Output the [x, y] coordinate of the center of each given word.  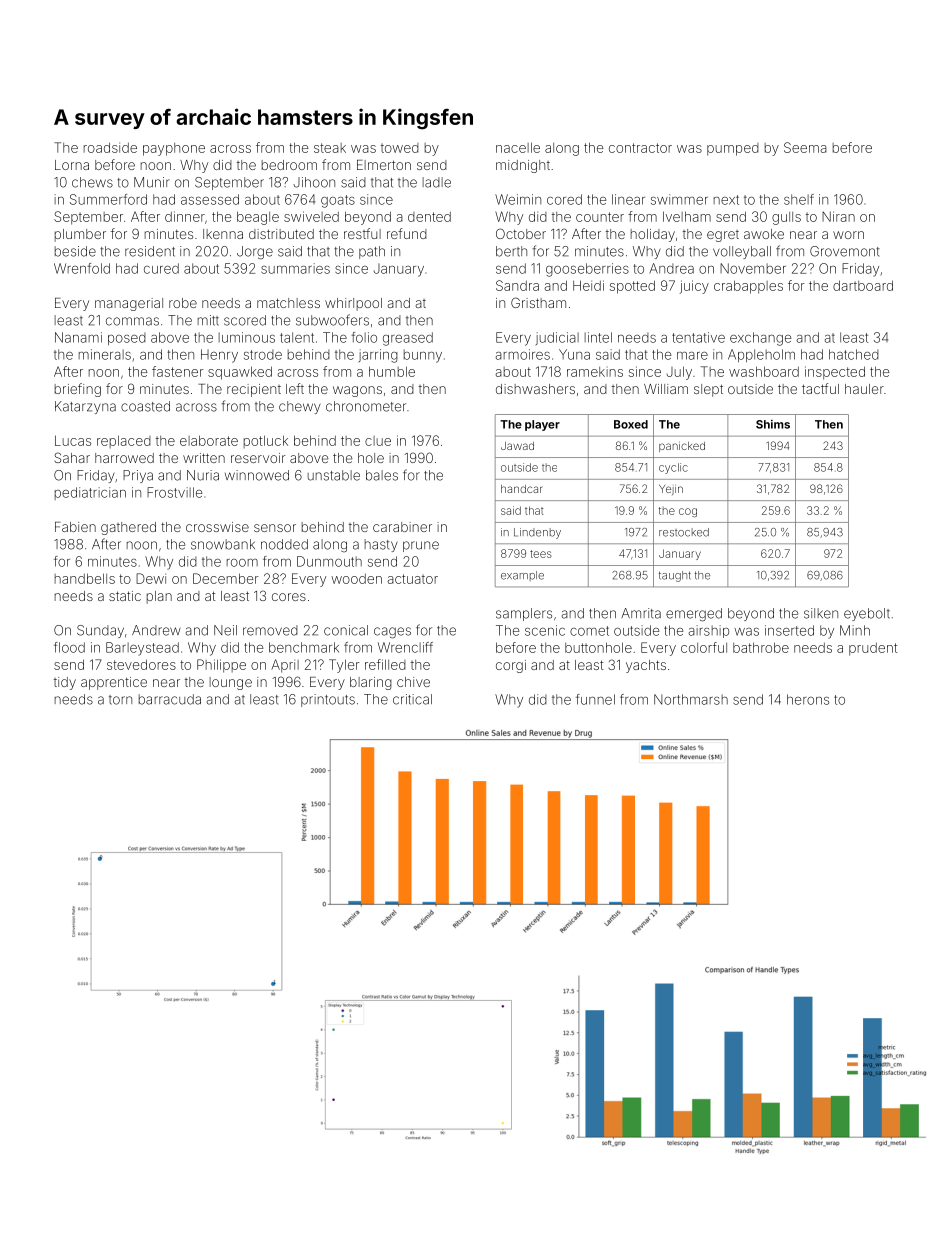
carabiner [402, 527]
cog [688, 512]
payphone [174, 149]
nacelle [518, 147]
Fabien [75, 527]
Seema [805, 147]
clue [378, 441]
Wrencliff [405, 647]
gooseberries [587, 270]
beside [75, 251]
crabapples [748, 287]
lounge [231, 683]
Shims [773, 424]
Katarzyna [85, 407]
